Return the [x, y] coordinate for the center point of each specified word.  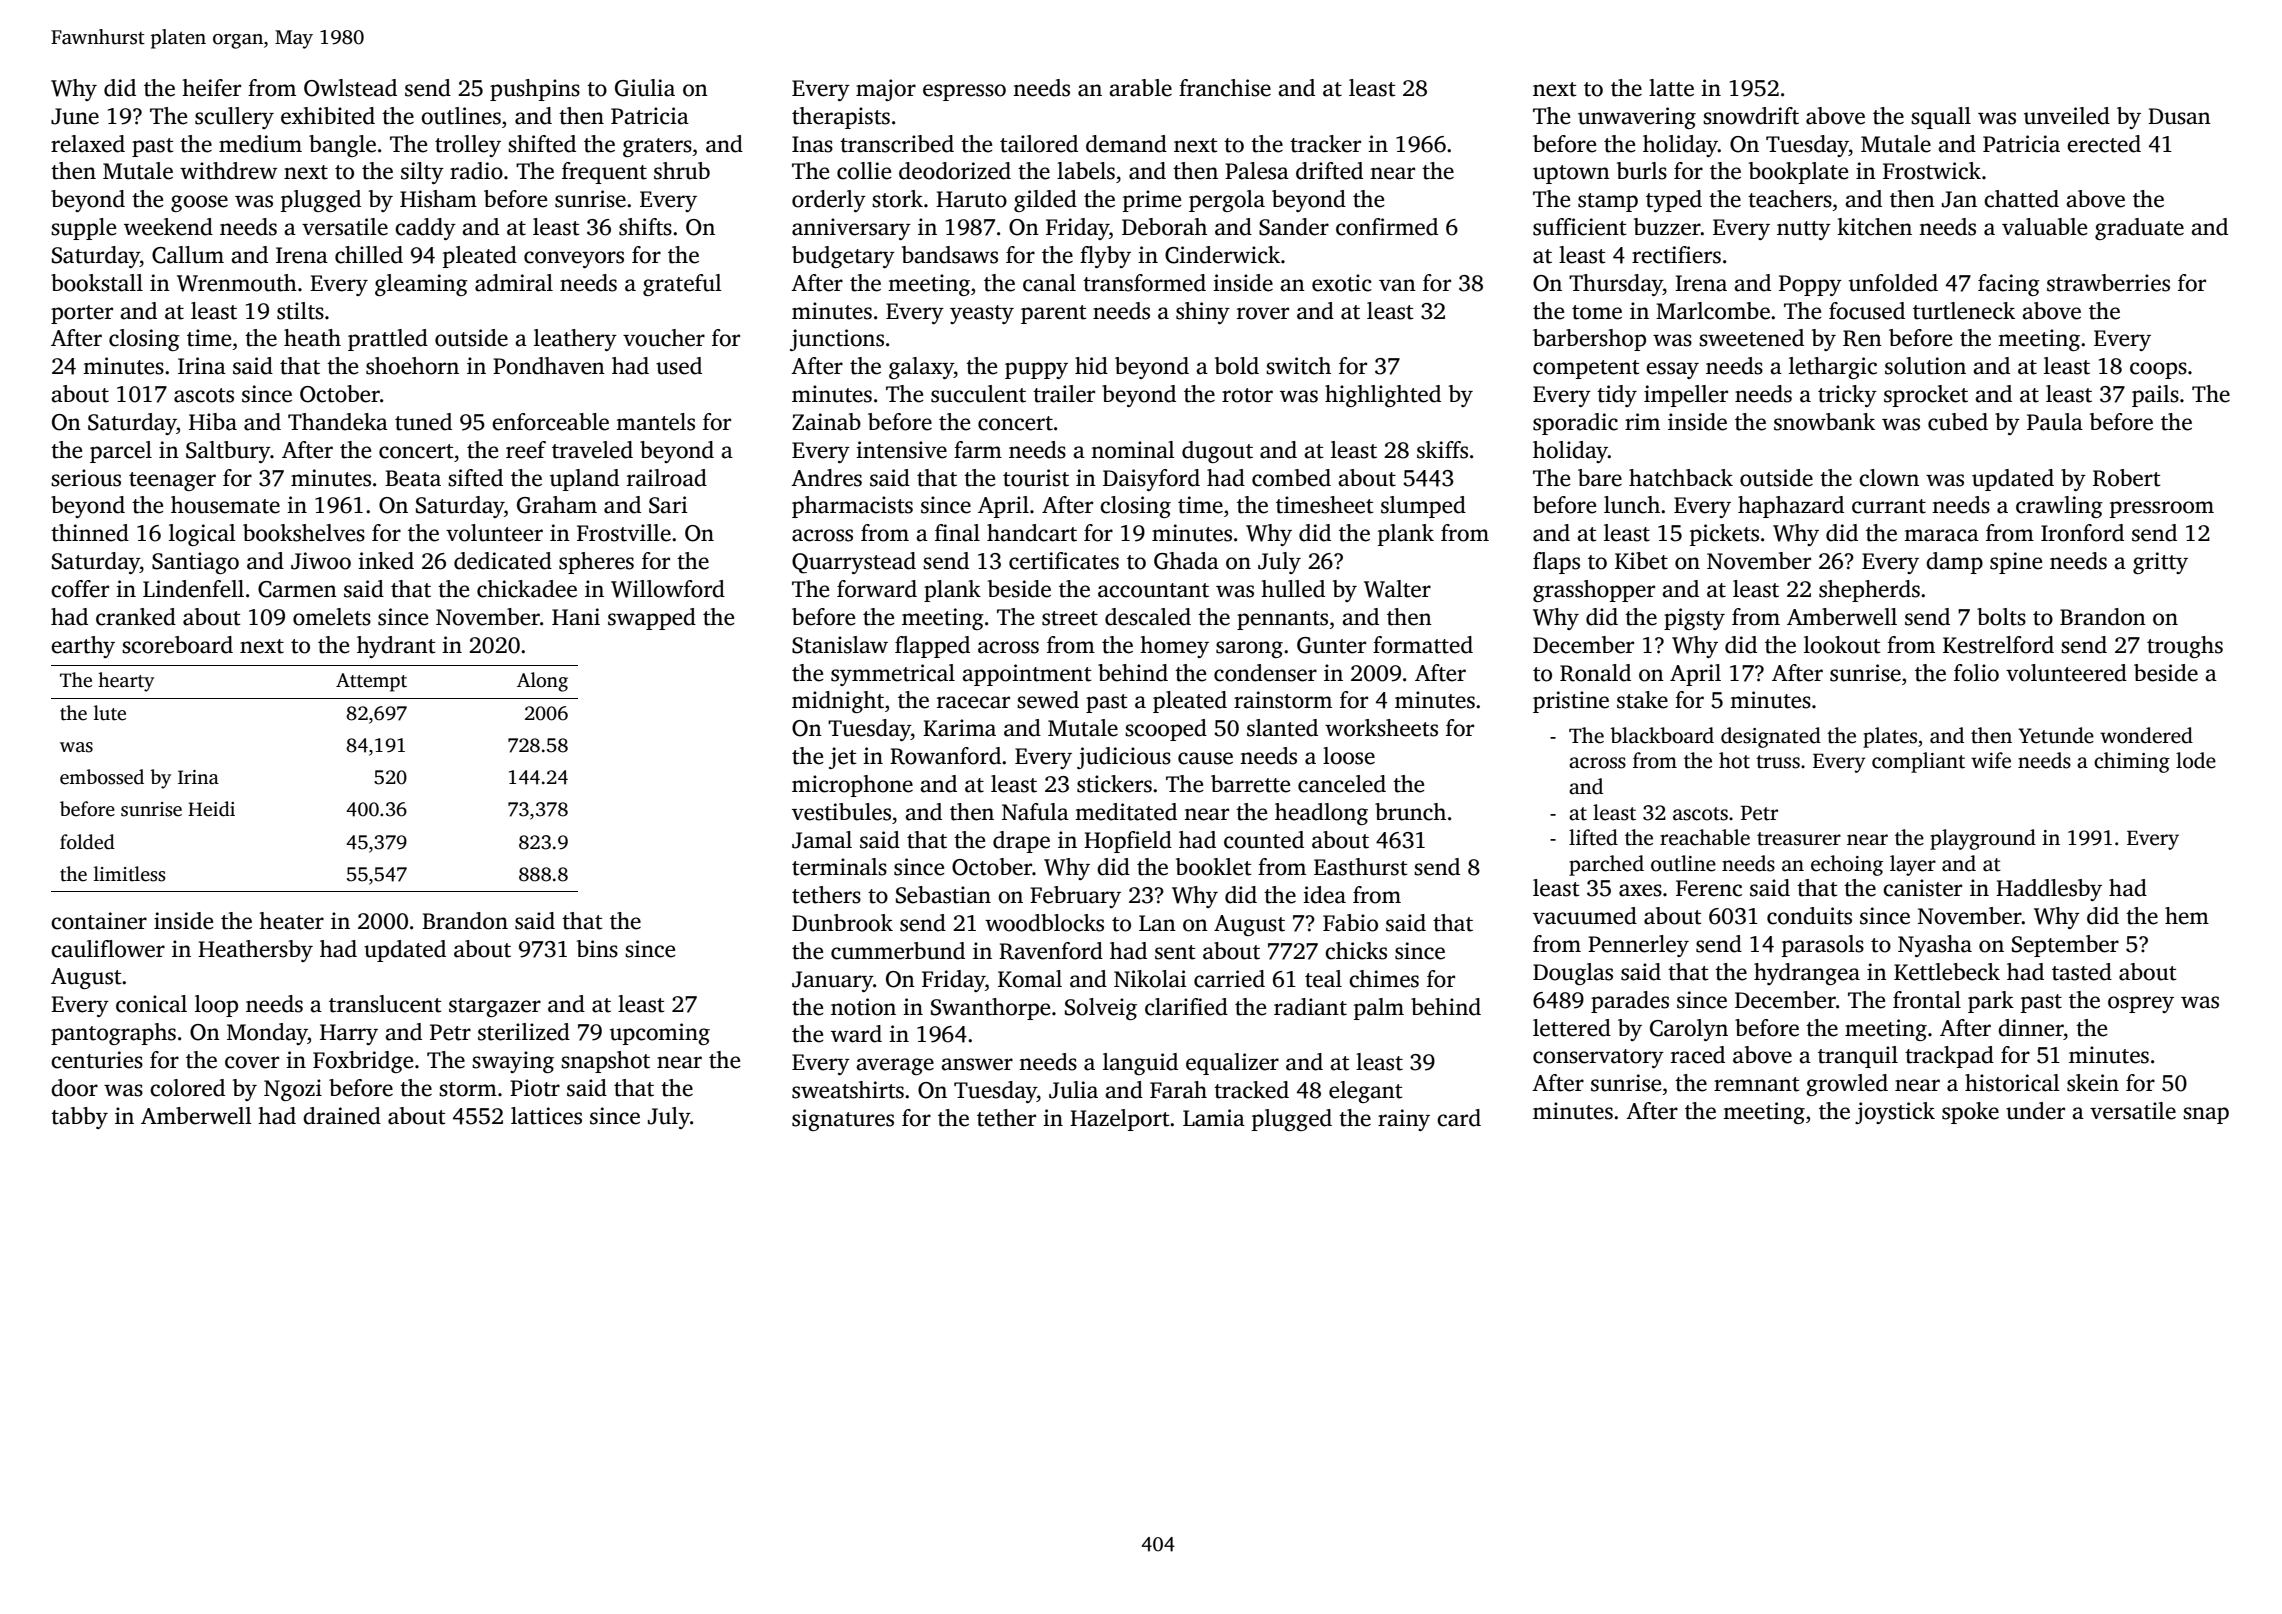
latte [1671, 88]
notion [863, 1007]
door [74, 1088]
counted [1264, 840]
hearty [126, 682]
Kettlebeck [1947, 972]
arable [1140, 88]
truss [1778, 762]
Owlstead [350, 88]
